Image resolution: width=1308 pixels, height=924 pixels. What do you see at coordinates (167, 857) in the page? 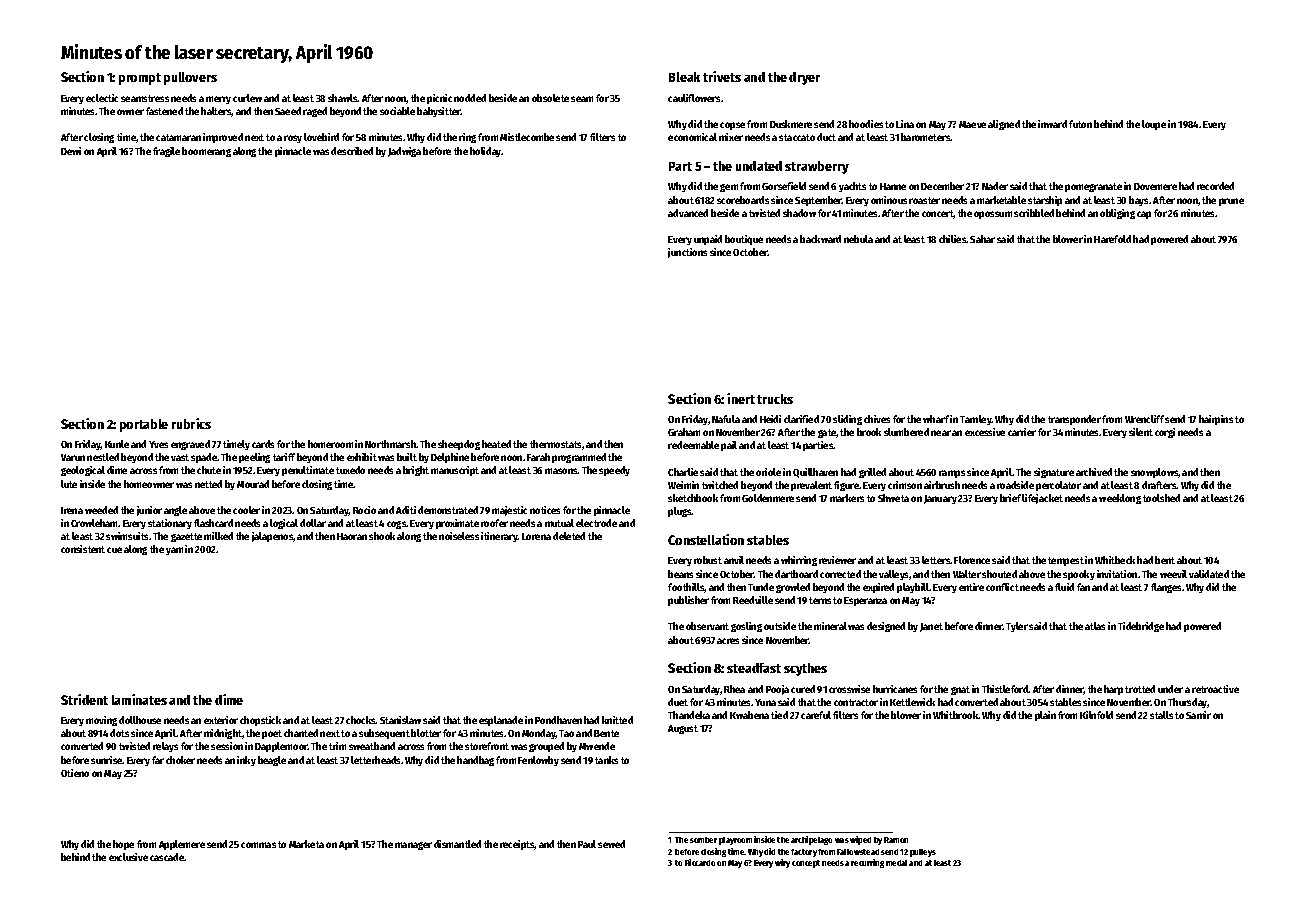
I see `cascade` at bounding box center [167, 857].
